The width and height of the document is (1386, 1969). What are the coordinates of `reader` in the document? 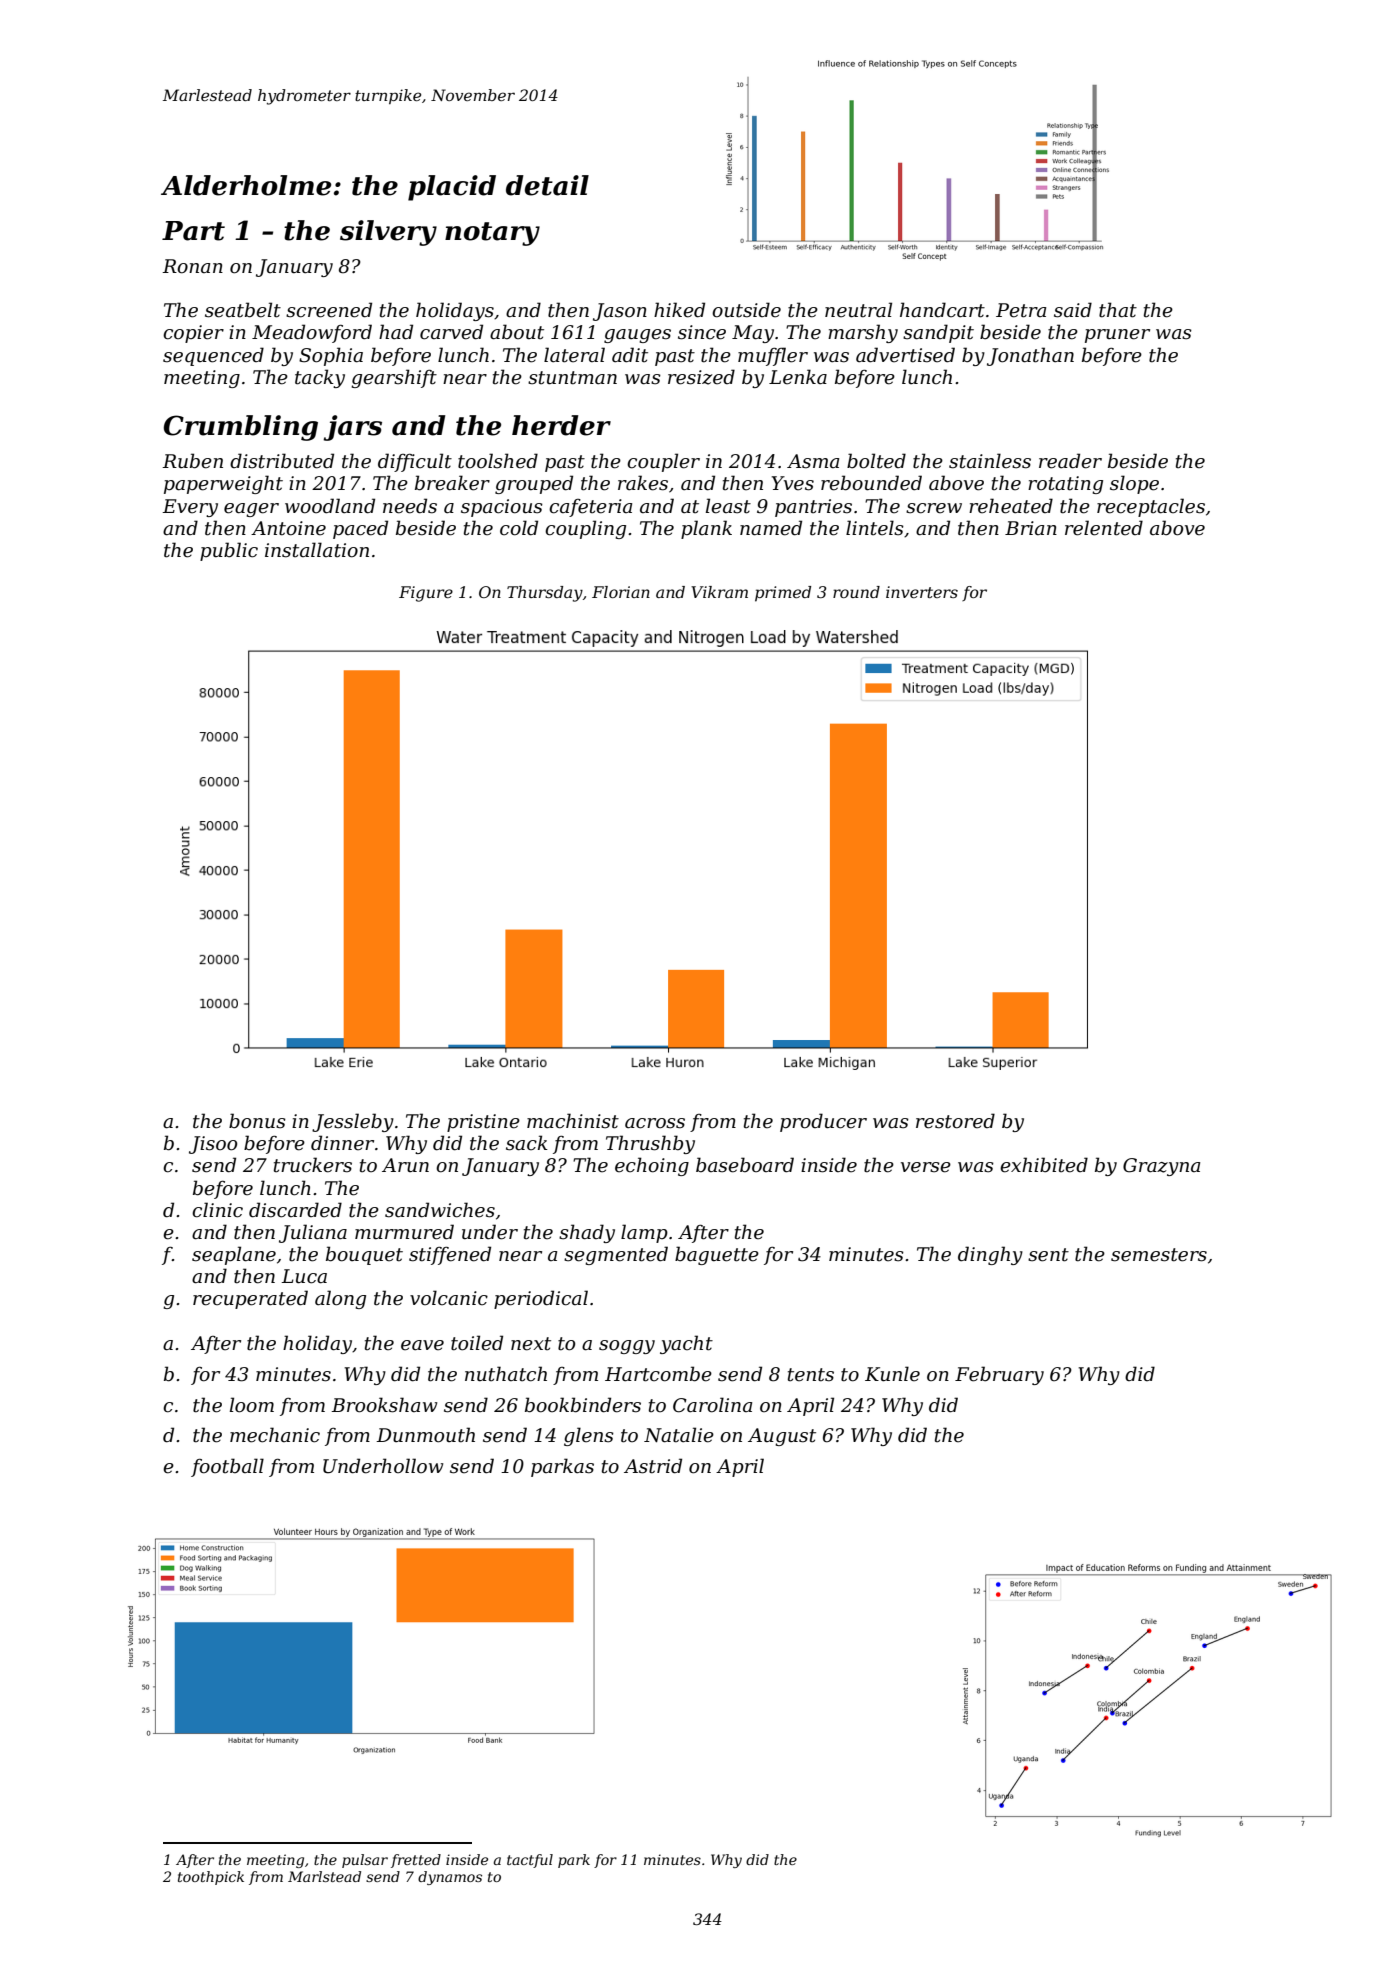 It's located at (1070, 461).
